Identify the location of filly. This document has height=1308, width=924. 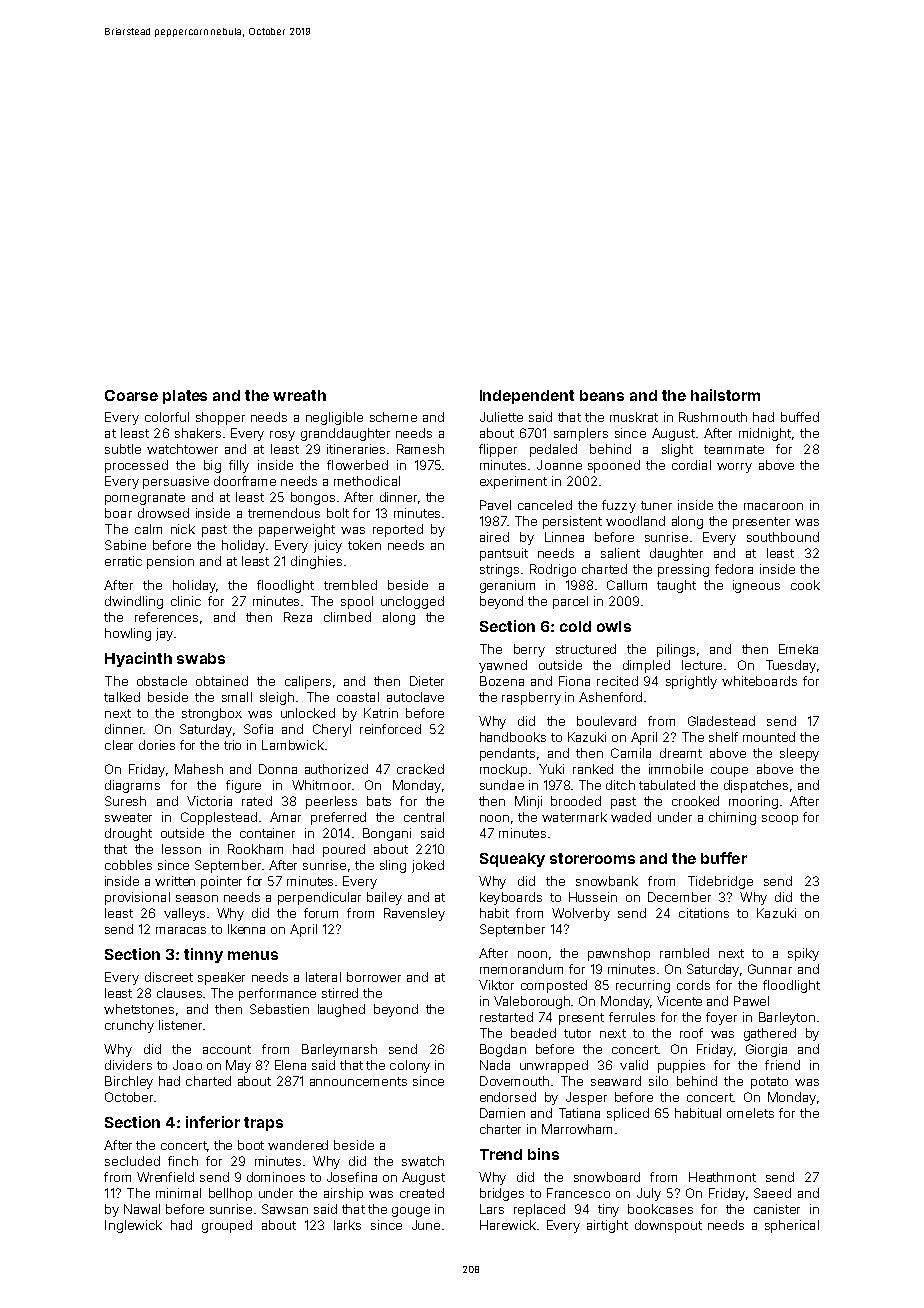
(239, 466).
